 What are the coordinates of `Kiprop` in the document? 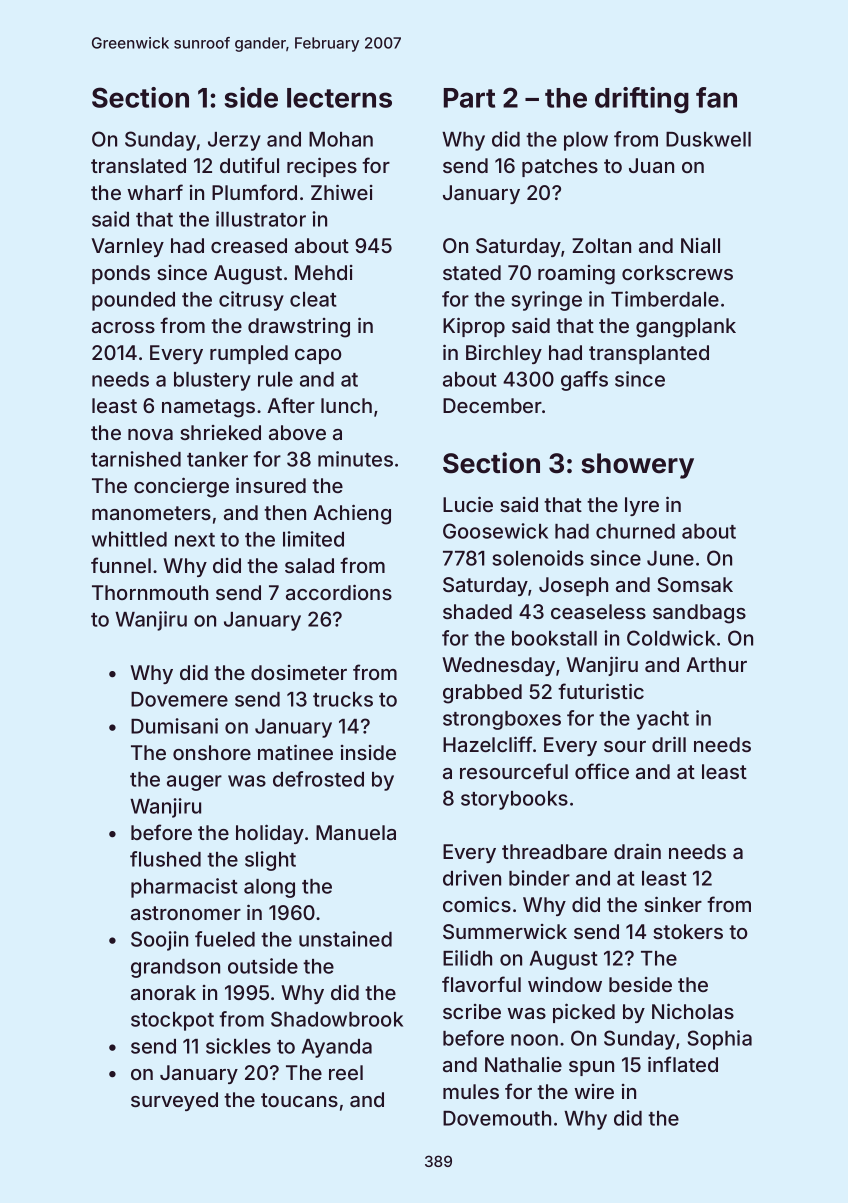 It's located at (474, 327).
